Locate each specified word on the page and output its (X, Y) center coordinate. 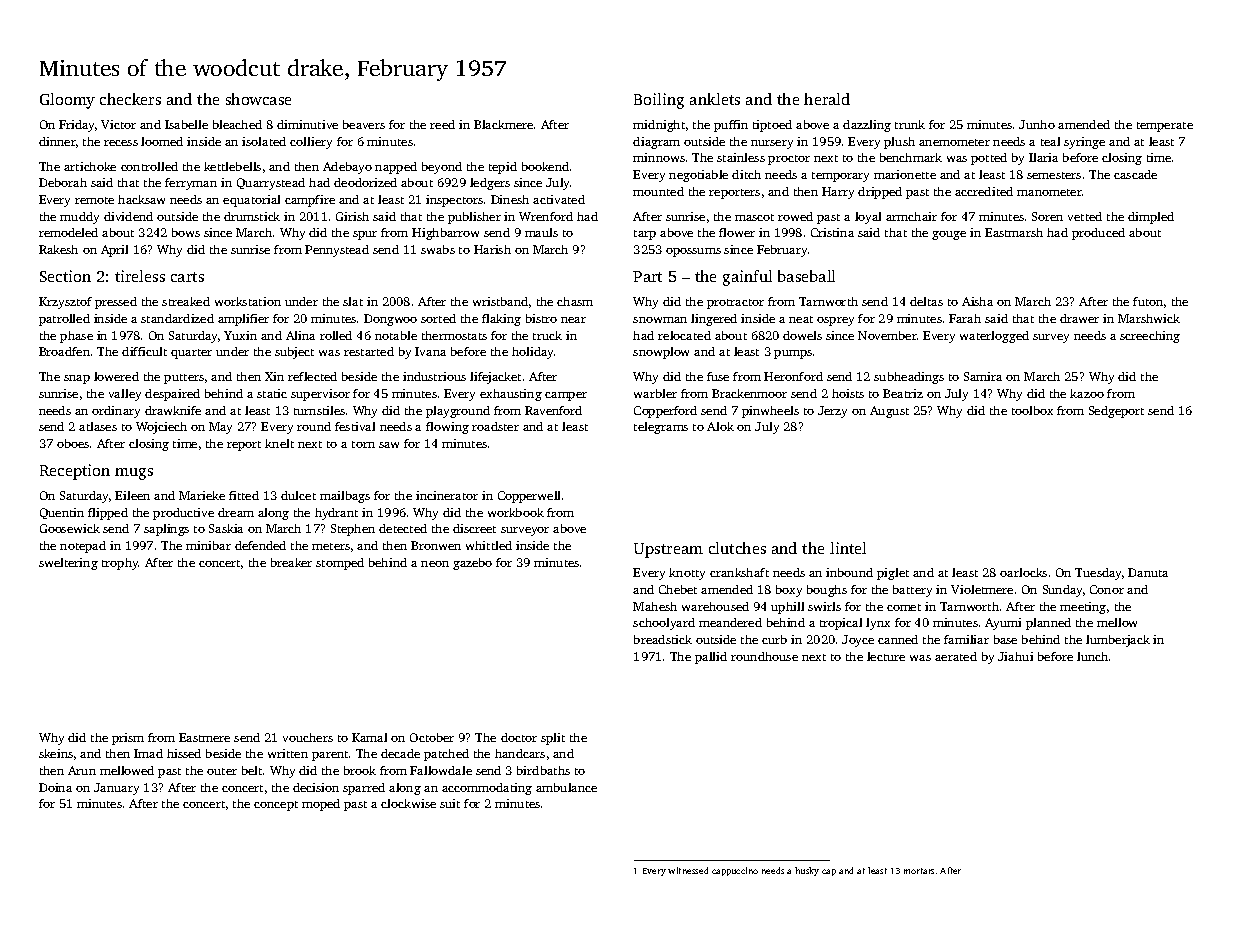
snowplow (661, 353)
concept (276, 806)
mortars (919, 871)
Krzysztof (65, 303)
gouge (949, 235)
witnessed (688, 870)
